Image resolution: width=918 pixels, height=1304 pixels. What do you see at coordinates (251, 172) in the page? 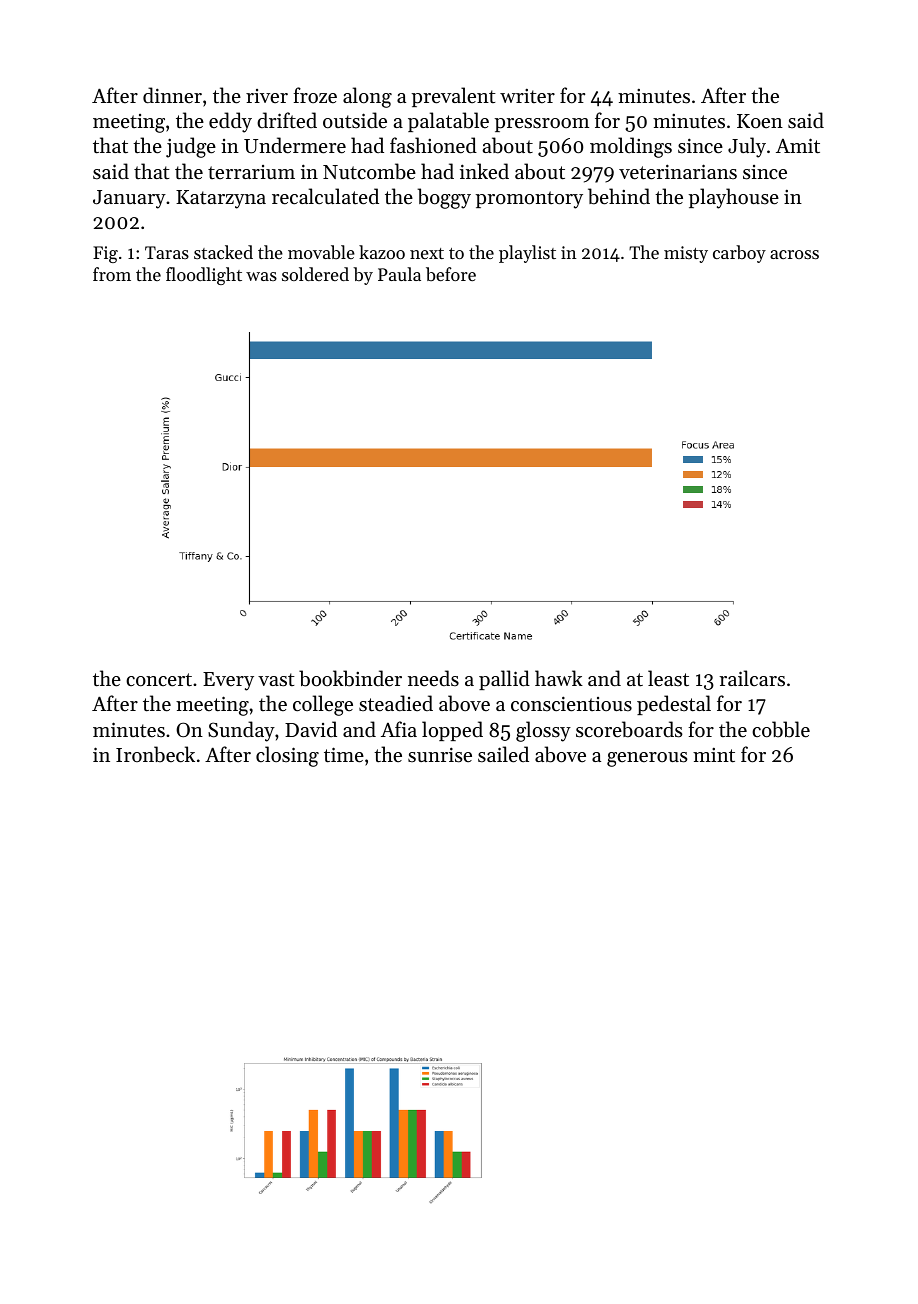
I see `terrarium` at bounding box center [251, 172].
